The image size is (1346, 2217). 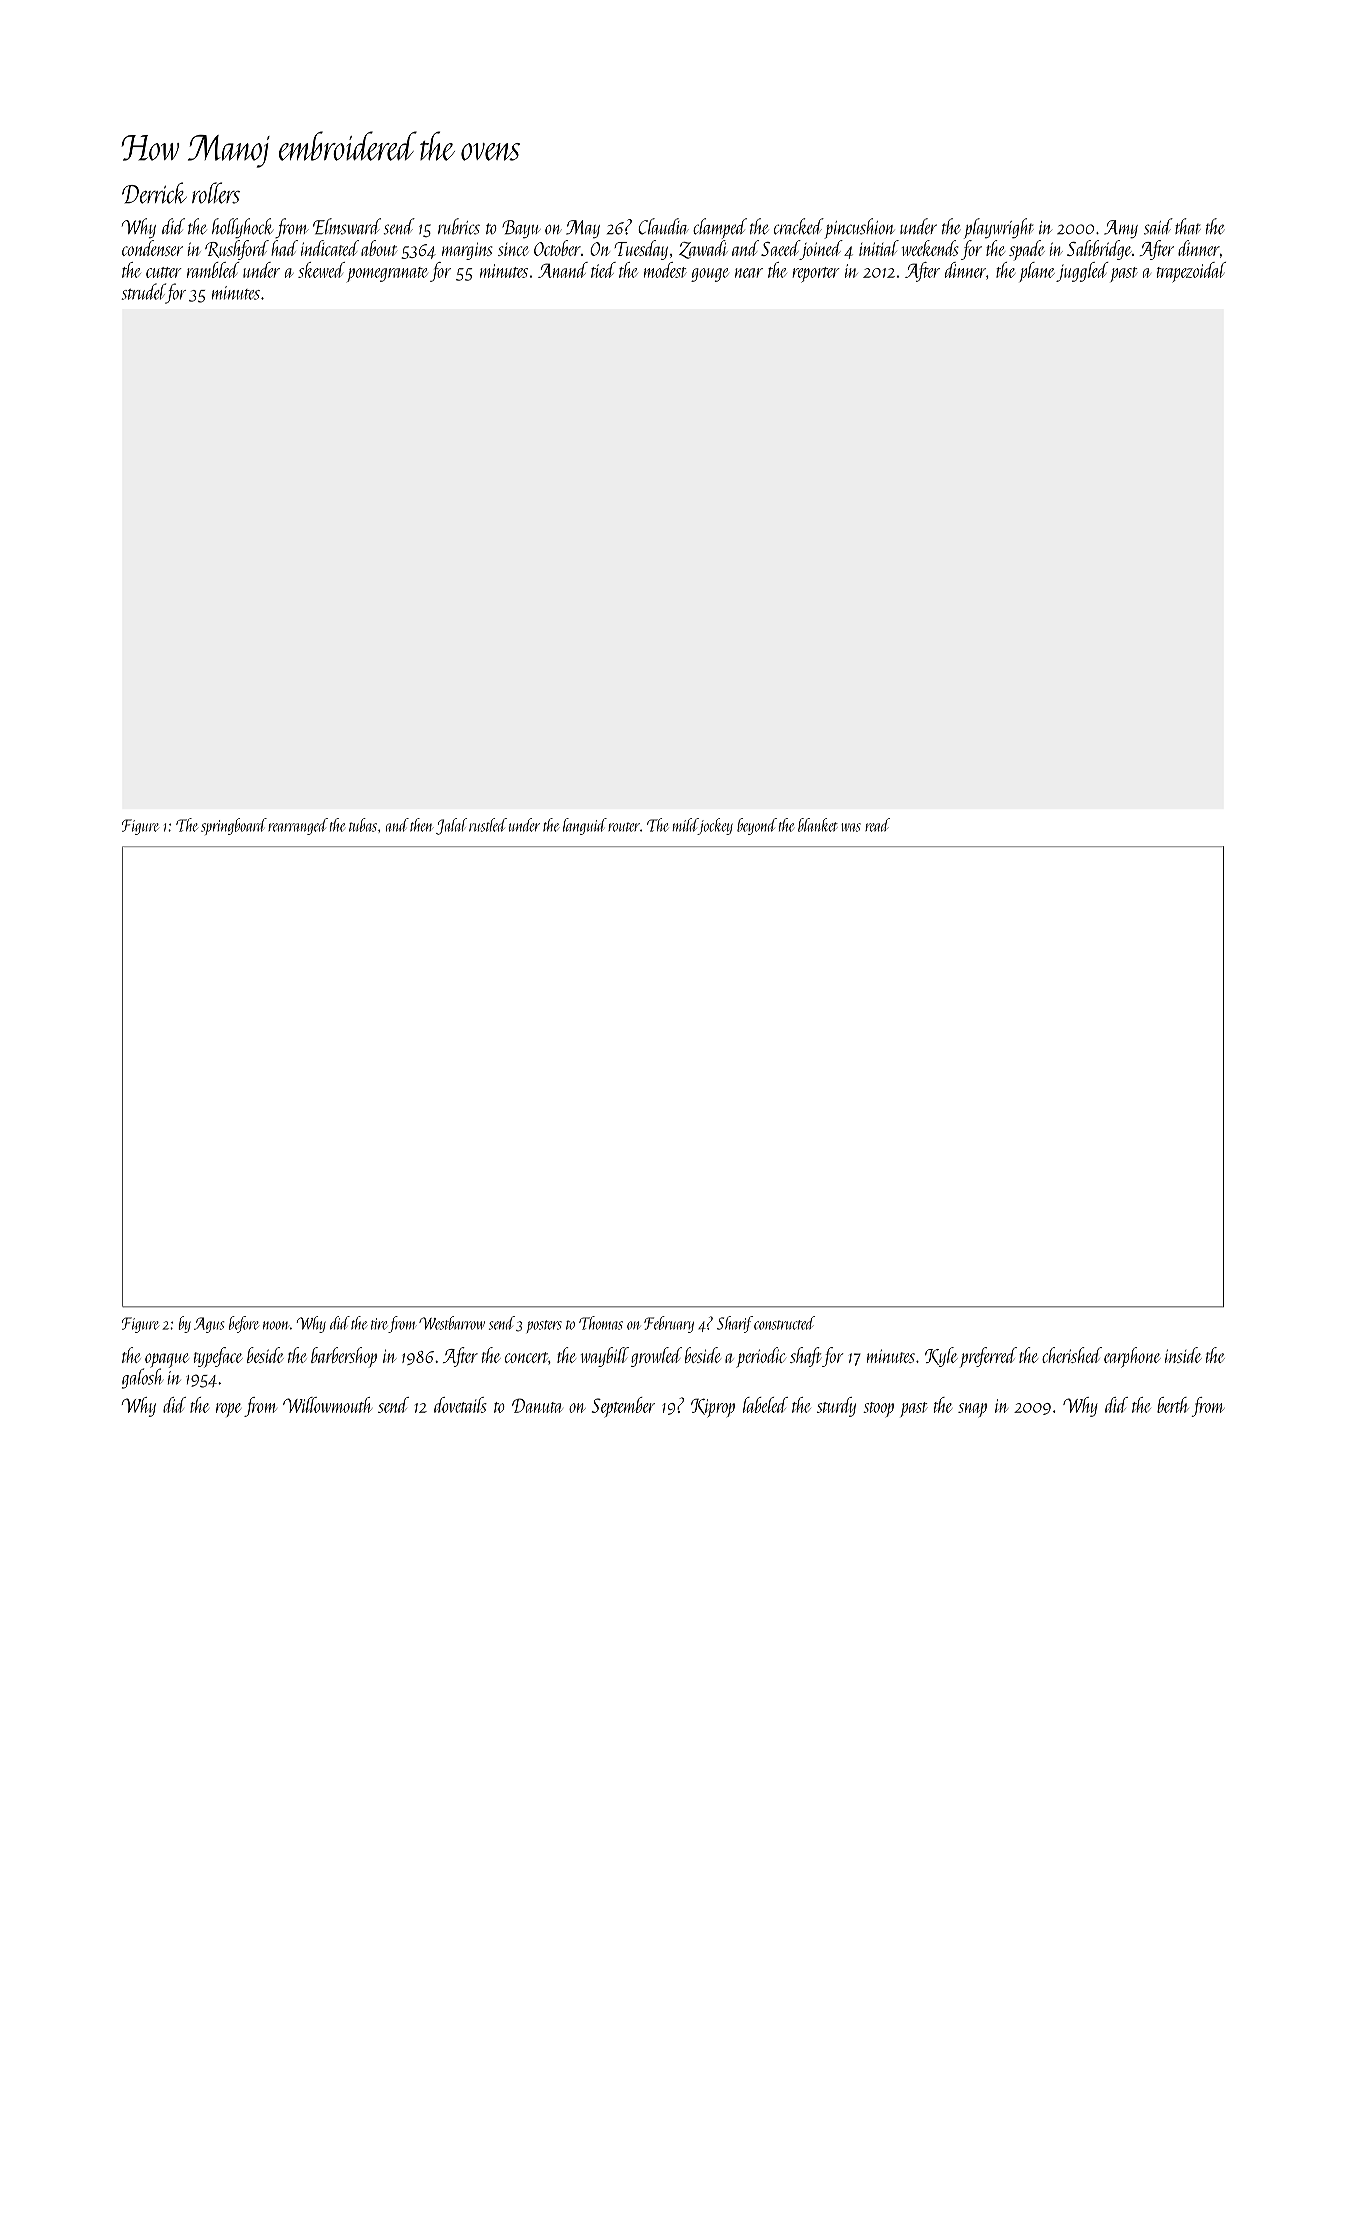 I want to click on typeface, so click(x=218, y=1357).
